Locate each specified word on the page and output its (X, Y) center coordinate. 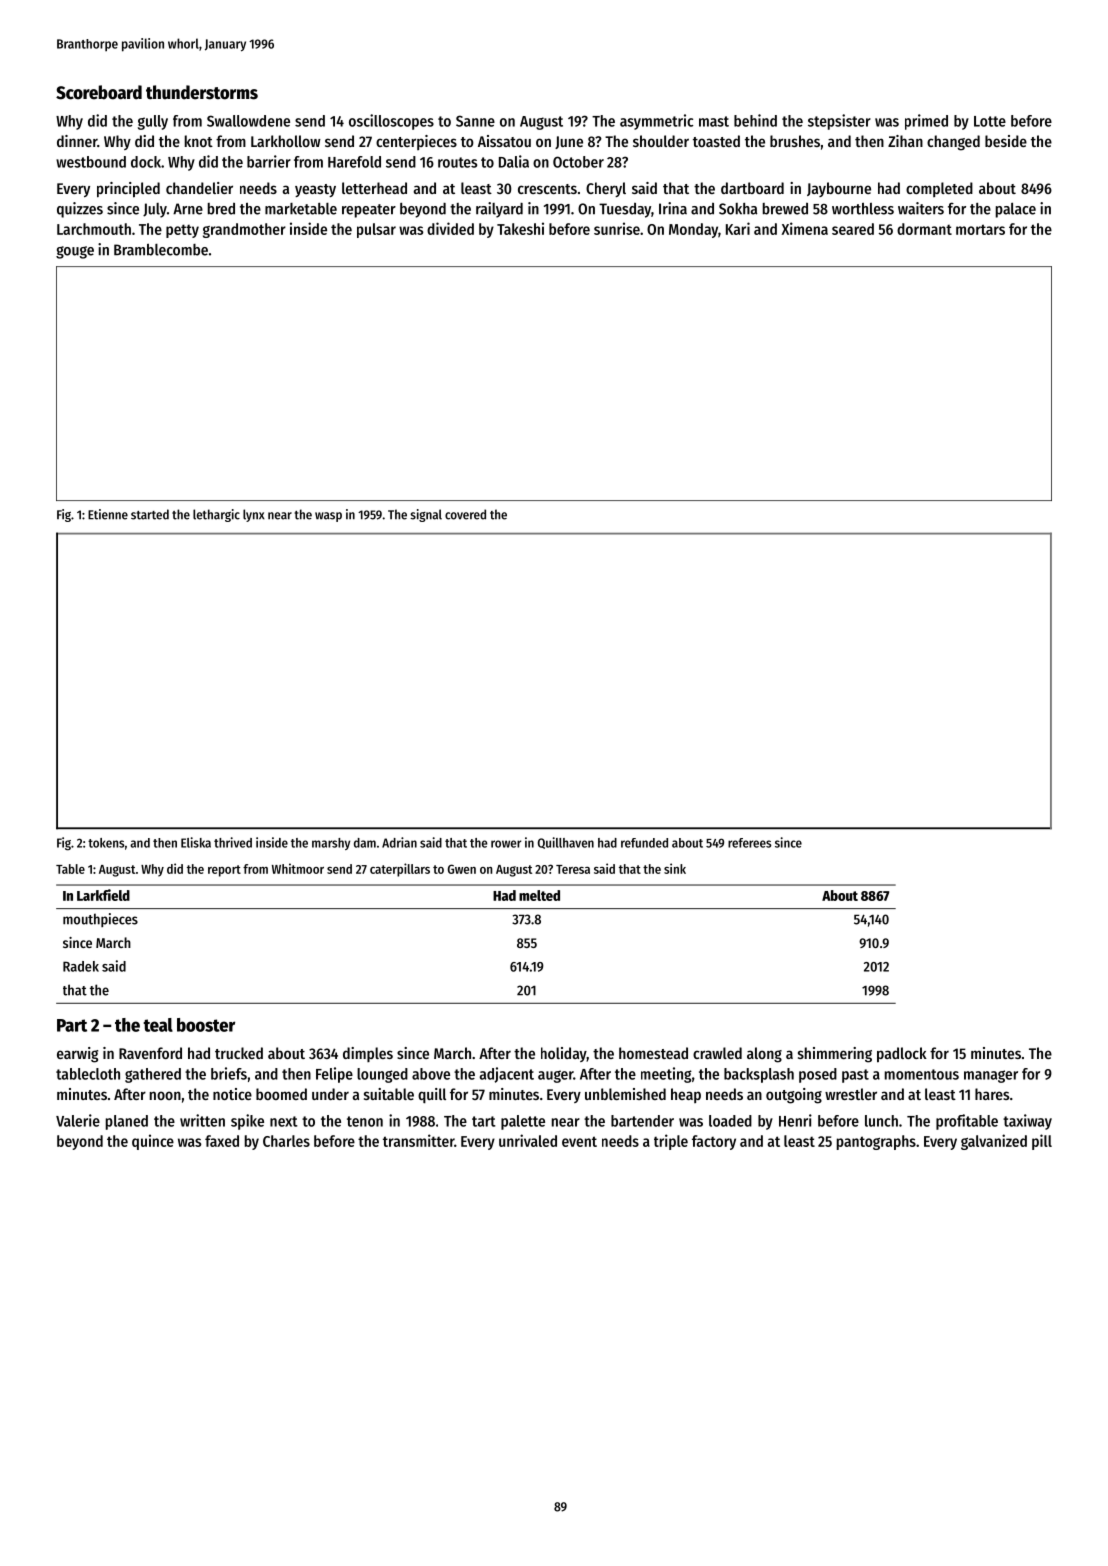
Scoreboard (99, 92)
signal (426, 515)
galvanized (994, 1142)
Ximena (804, 228)
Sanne (475, 121)
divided (450, 228)
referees (750, 843)
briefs (229, 1073)
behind (755, 120)
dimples (368, 1054)
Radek (81, 966)
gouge (75, 252)
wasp (328, 517)
